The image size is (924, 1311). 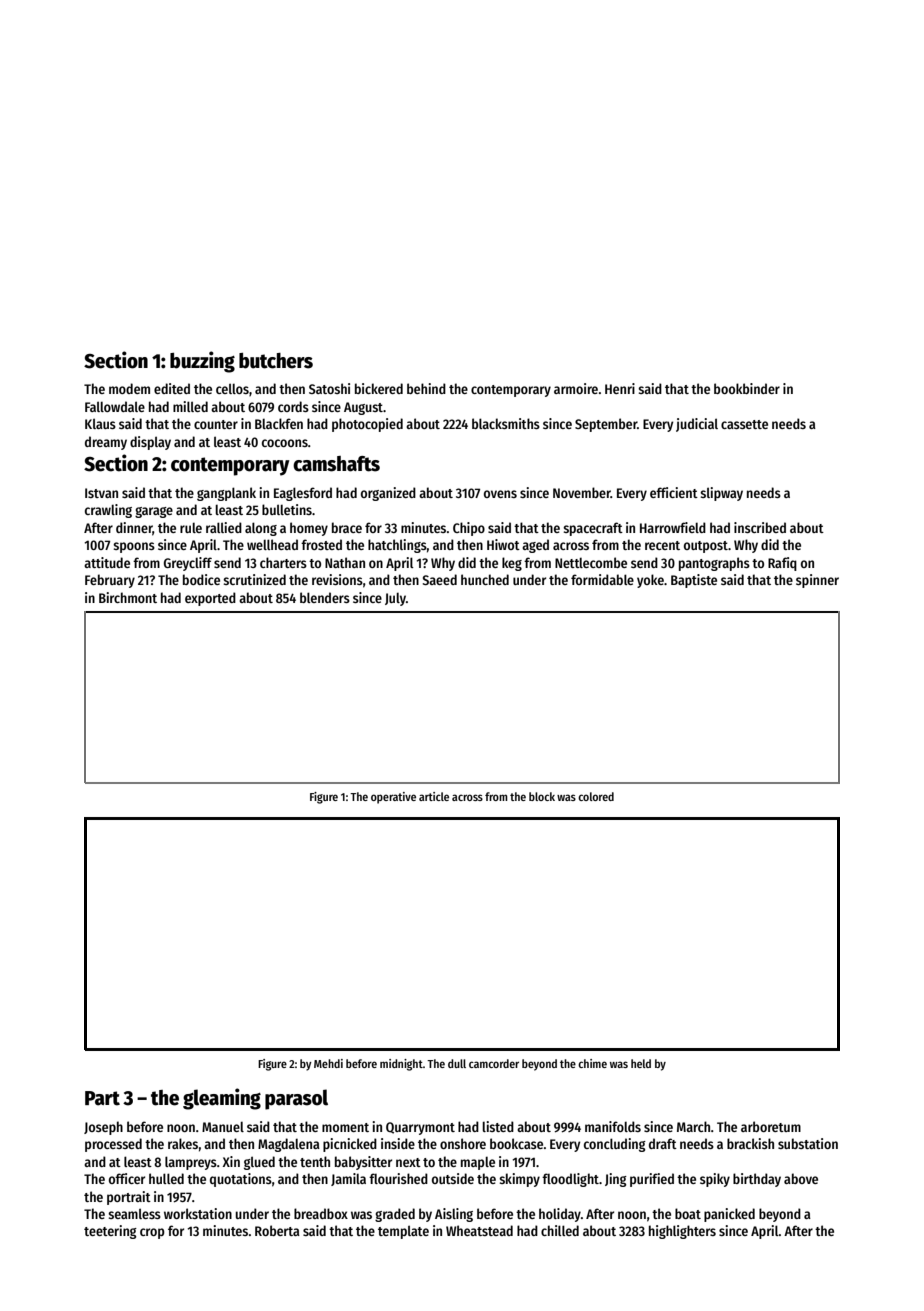 I want to click on colored, so click(x=596, y=796).
